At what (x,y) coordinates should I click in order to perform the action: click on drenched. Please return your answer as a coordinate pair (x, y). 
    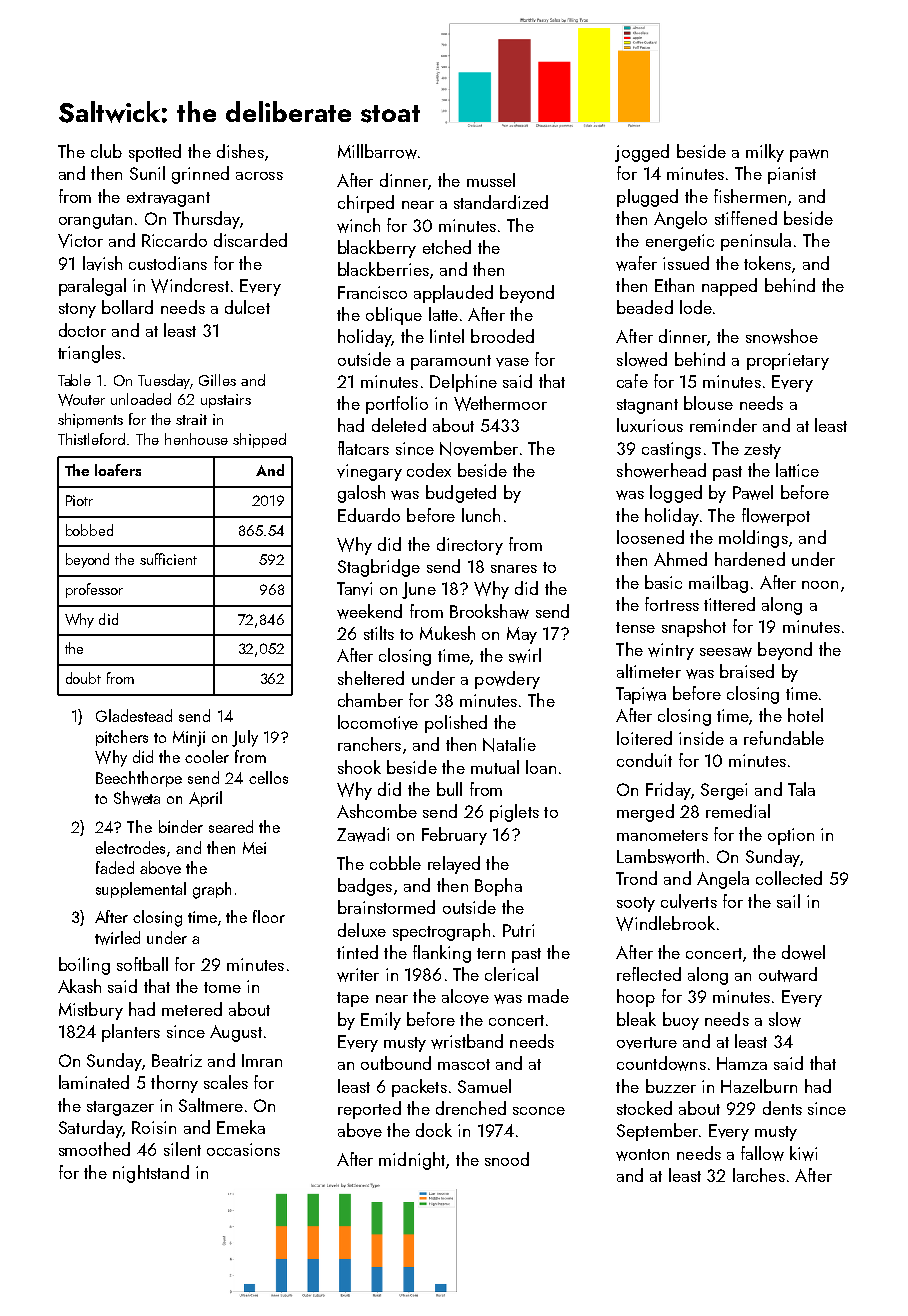
    Looking at the image, I should click on (471, 1108).
